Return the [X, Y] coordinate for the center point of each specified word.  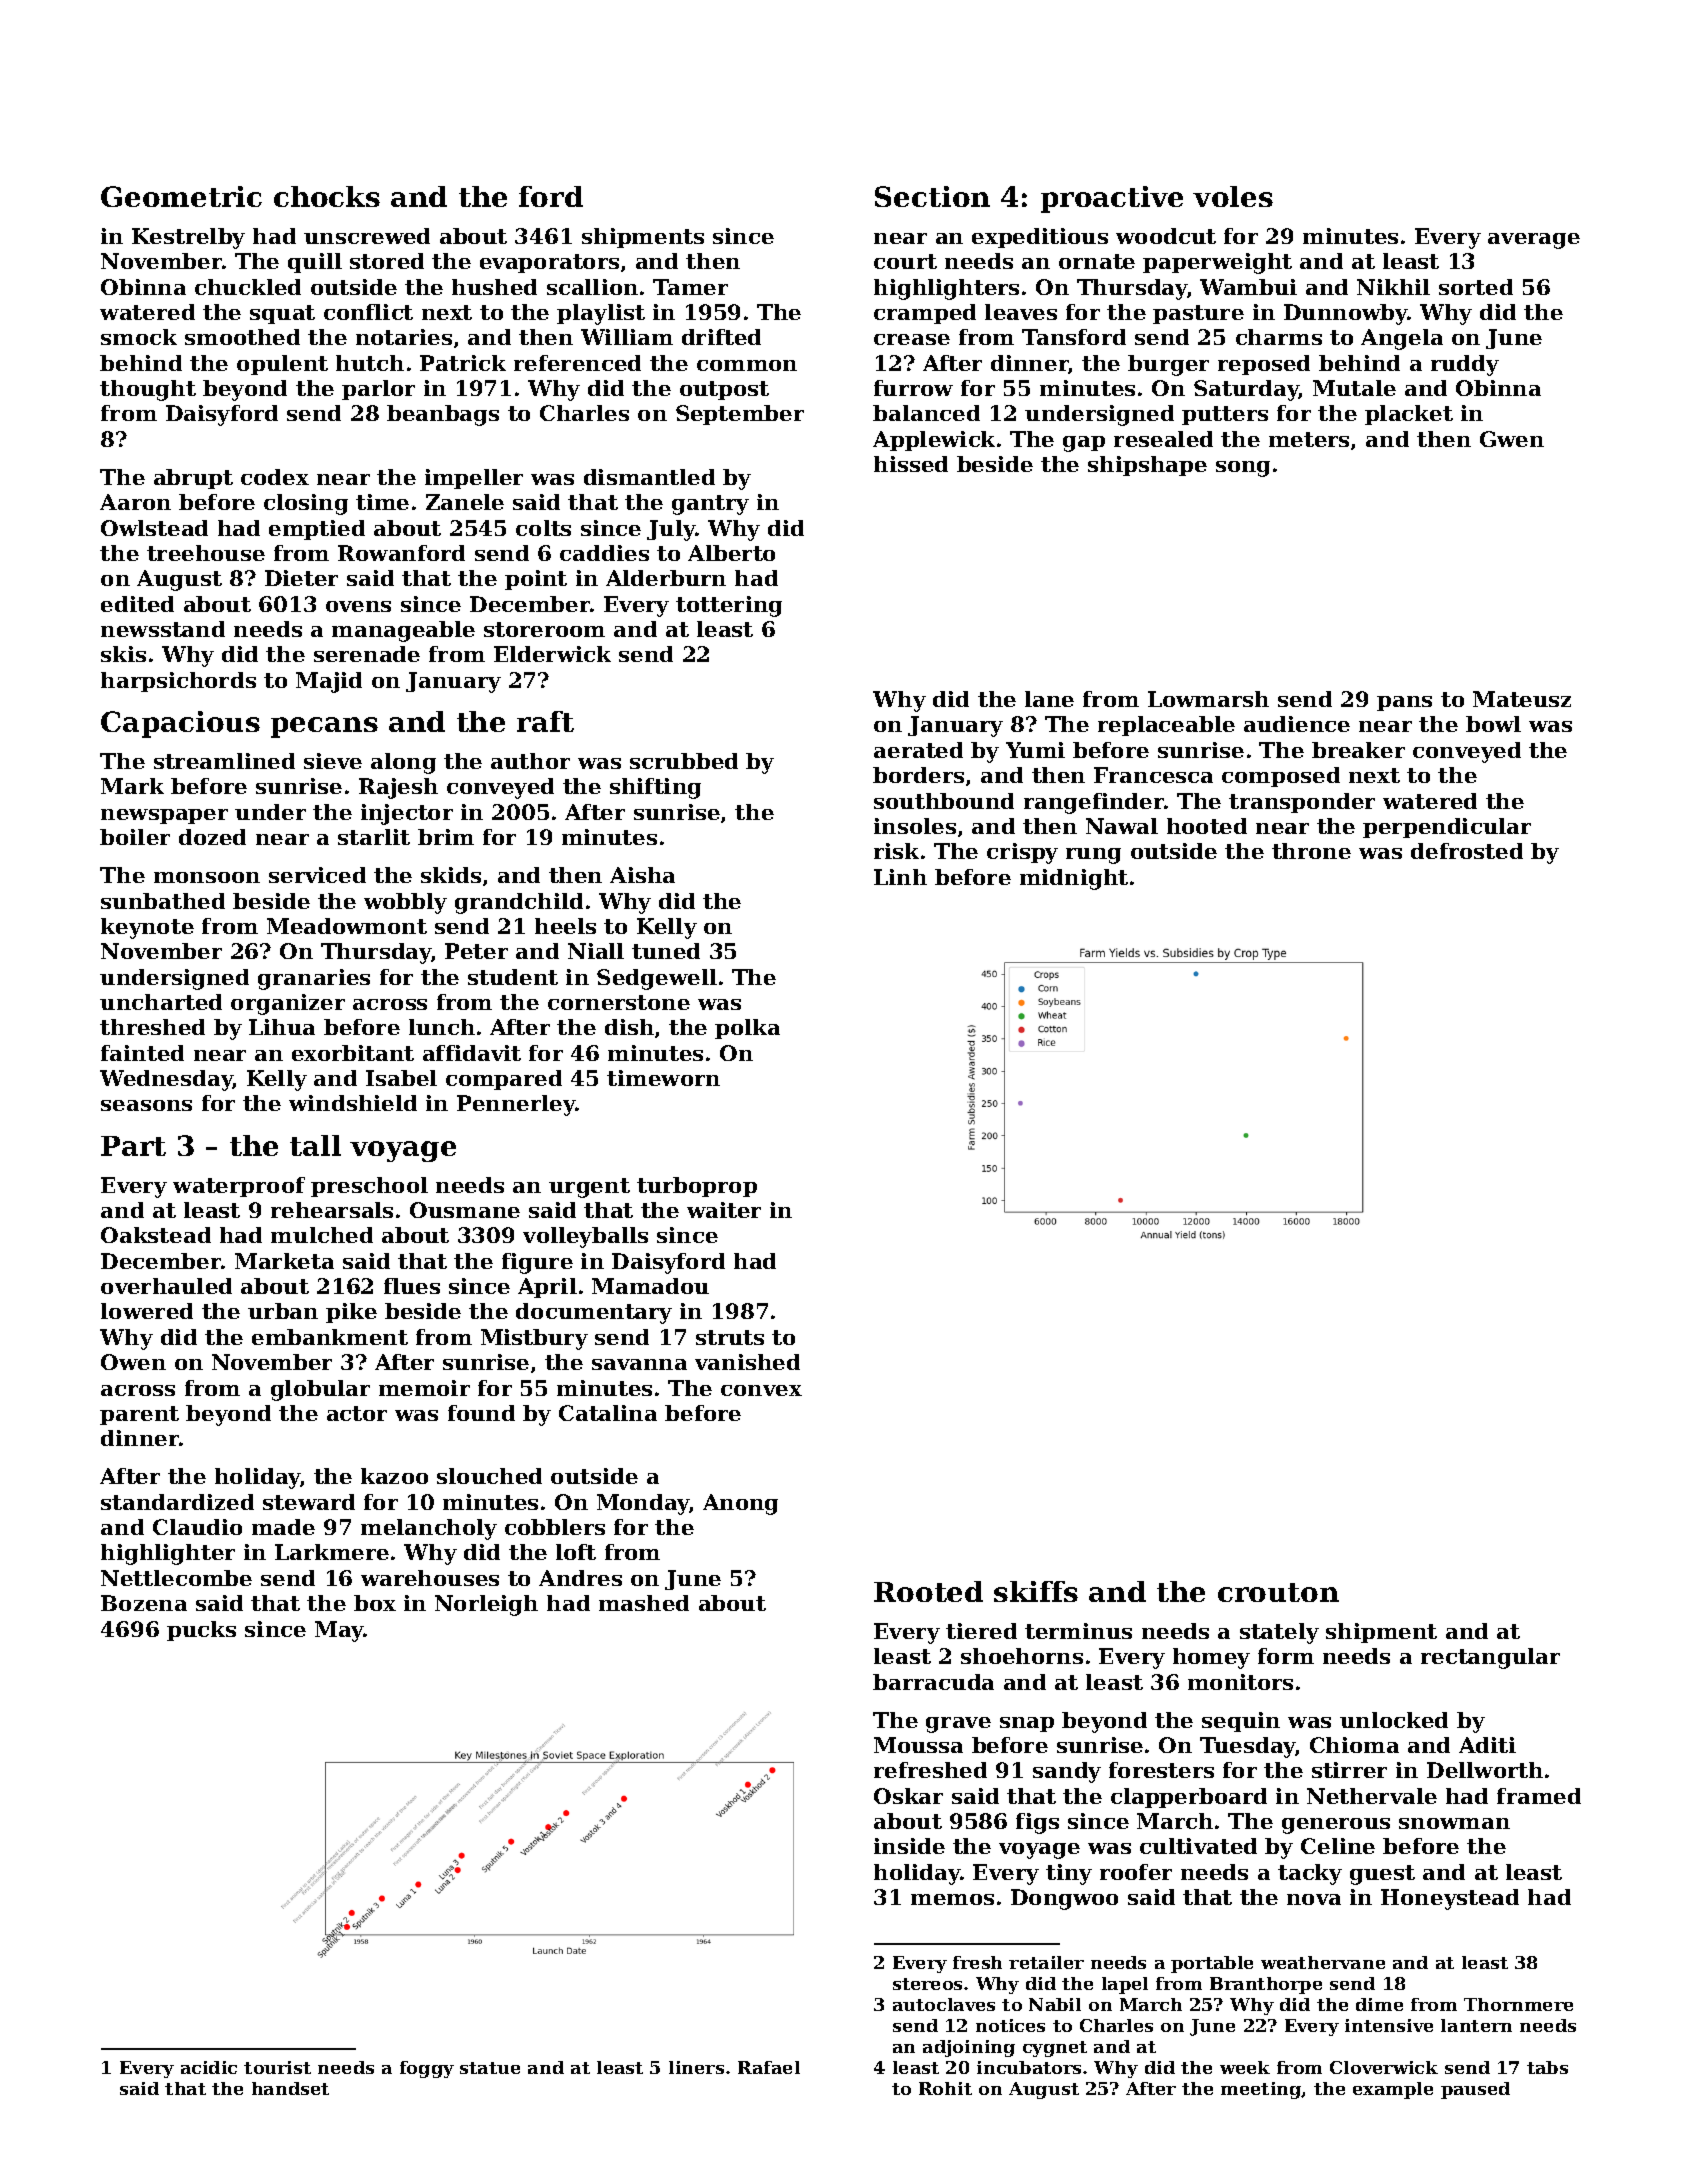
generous [1336, 1826]
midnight [1074, 879]
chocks [327, 196]
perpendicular [1447, 828]
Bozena [144, 1603]
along [403, 763]
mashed [644, 1603]
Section [932, 196]
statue [490, 2068]
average [1534, 241]
